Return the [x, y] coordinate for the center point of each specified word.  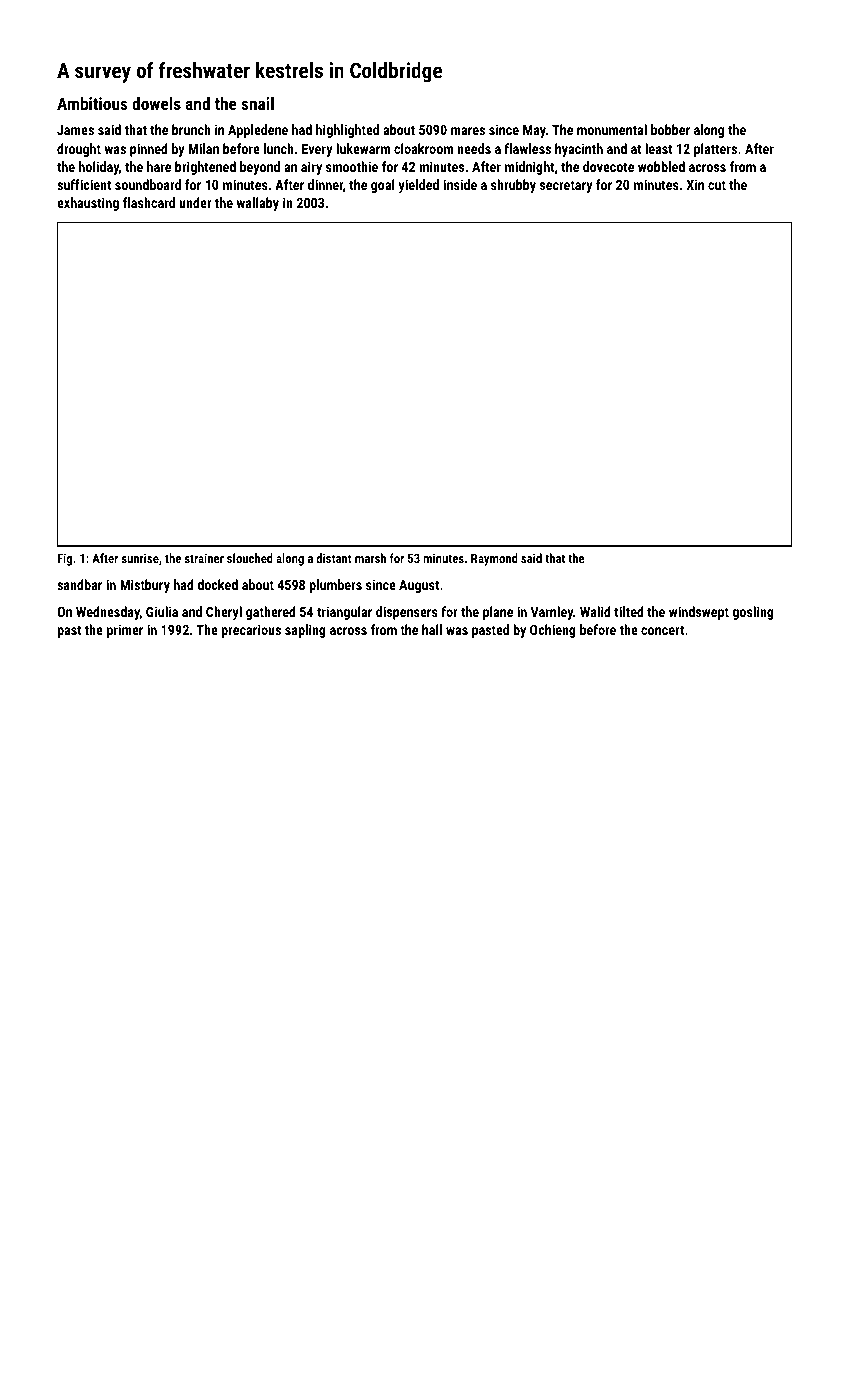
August [419, 586]
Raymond [494, 559]
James [75, 130]
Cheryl [224, 613]
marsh [370, 558]
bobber [670, 129]
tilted [629, 611]
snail [257, 103]
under [195, 202]
